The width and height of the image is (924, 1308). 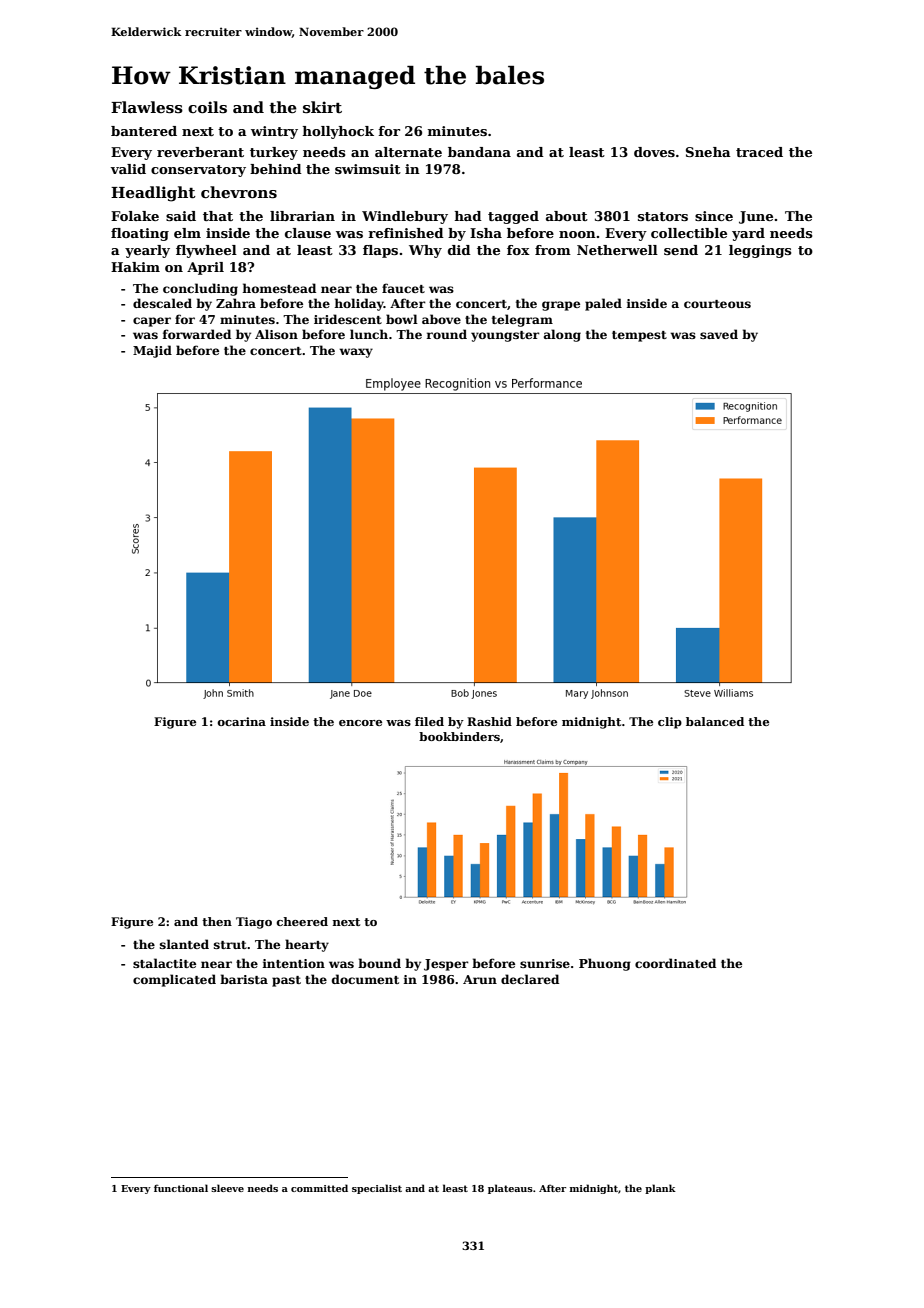 I want to click on plateaus, so click(x=510, y=1189).
